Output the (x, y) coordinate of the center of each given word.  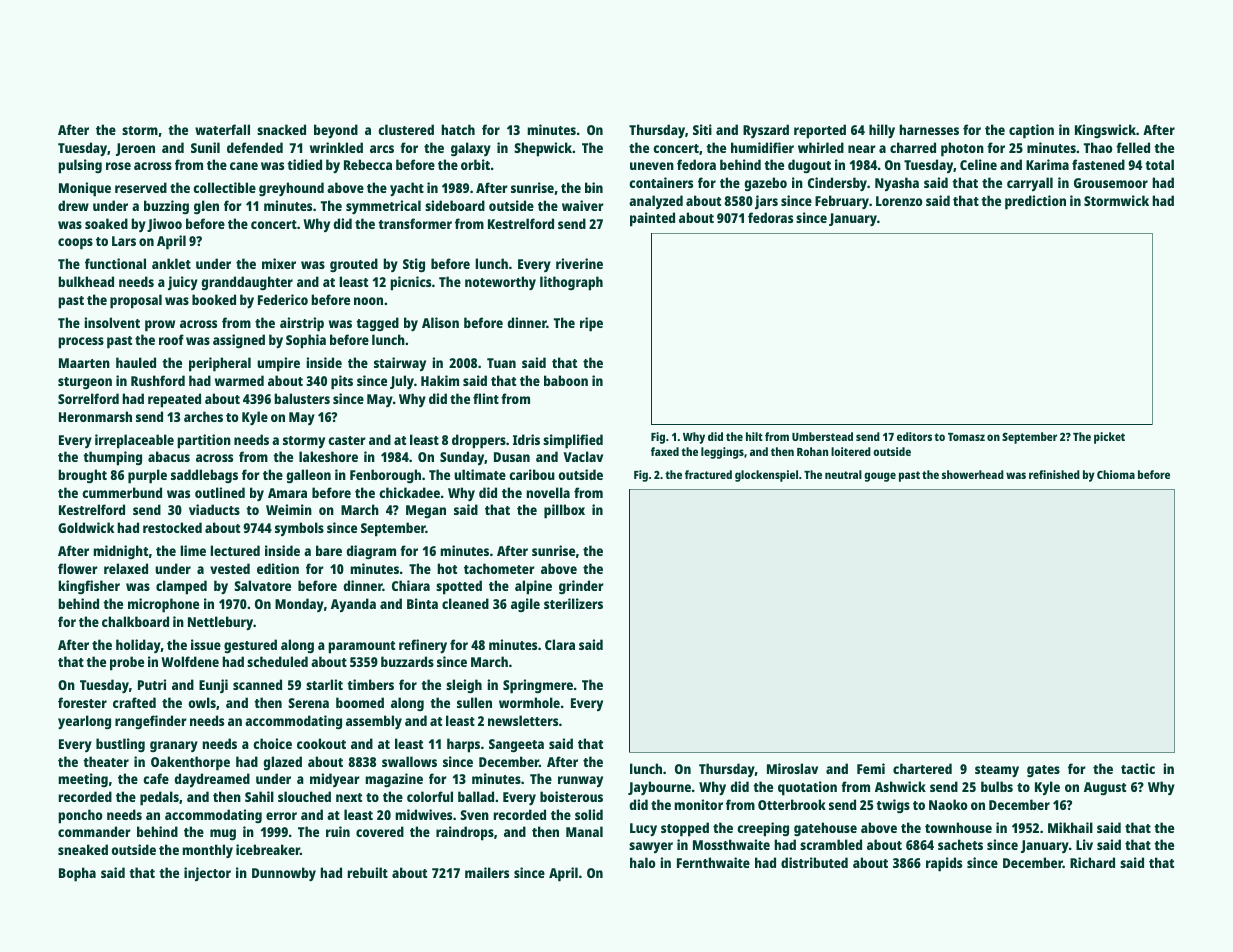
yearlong (84, 722)
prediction (1035, 202)
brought (82, 476)
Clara (560, 644)
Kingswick (1105, 131)
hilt (754, 436)
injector (207, 874)
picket (1109, 438)
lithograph (571, 283)
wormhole (529, 702)
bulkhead (86, 281)
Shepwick (543, 149)
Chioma (1116, 474)
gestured (250, 646)
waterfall (222, 129)
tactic (1138, 768)
